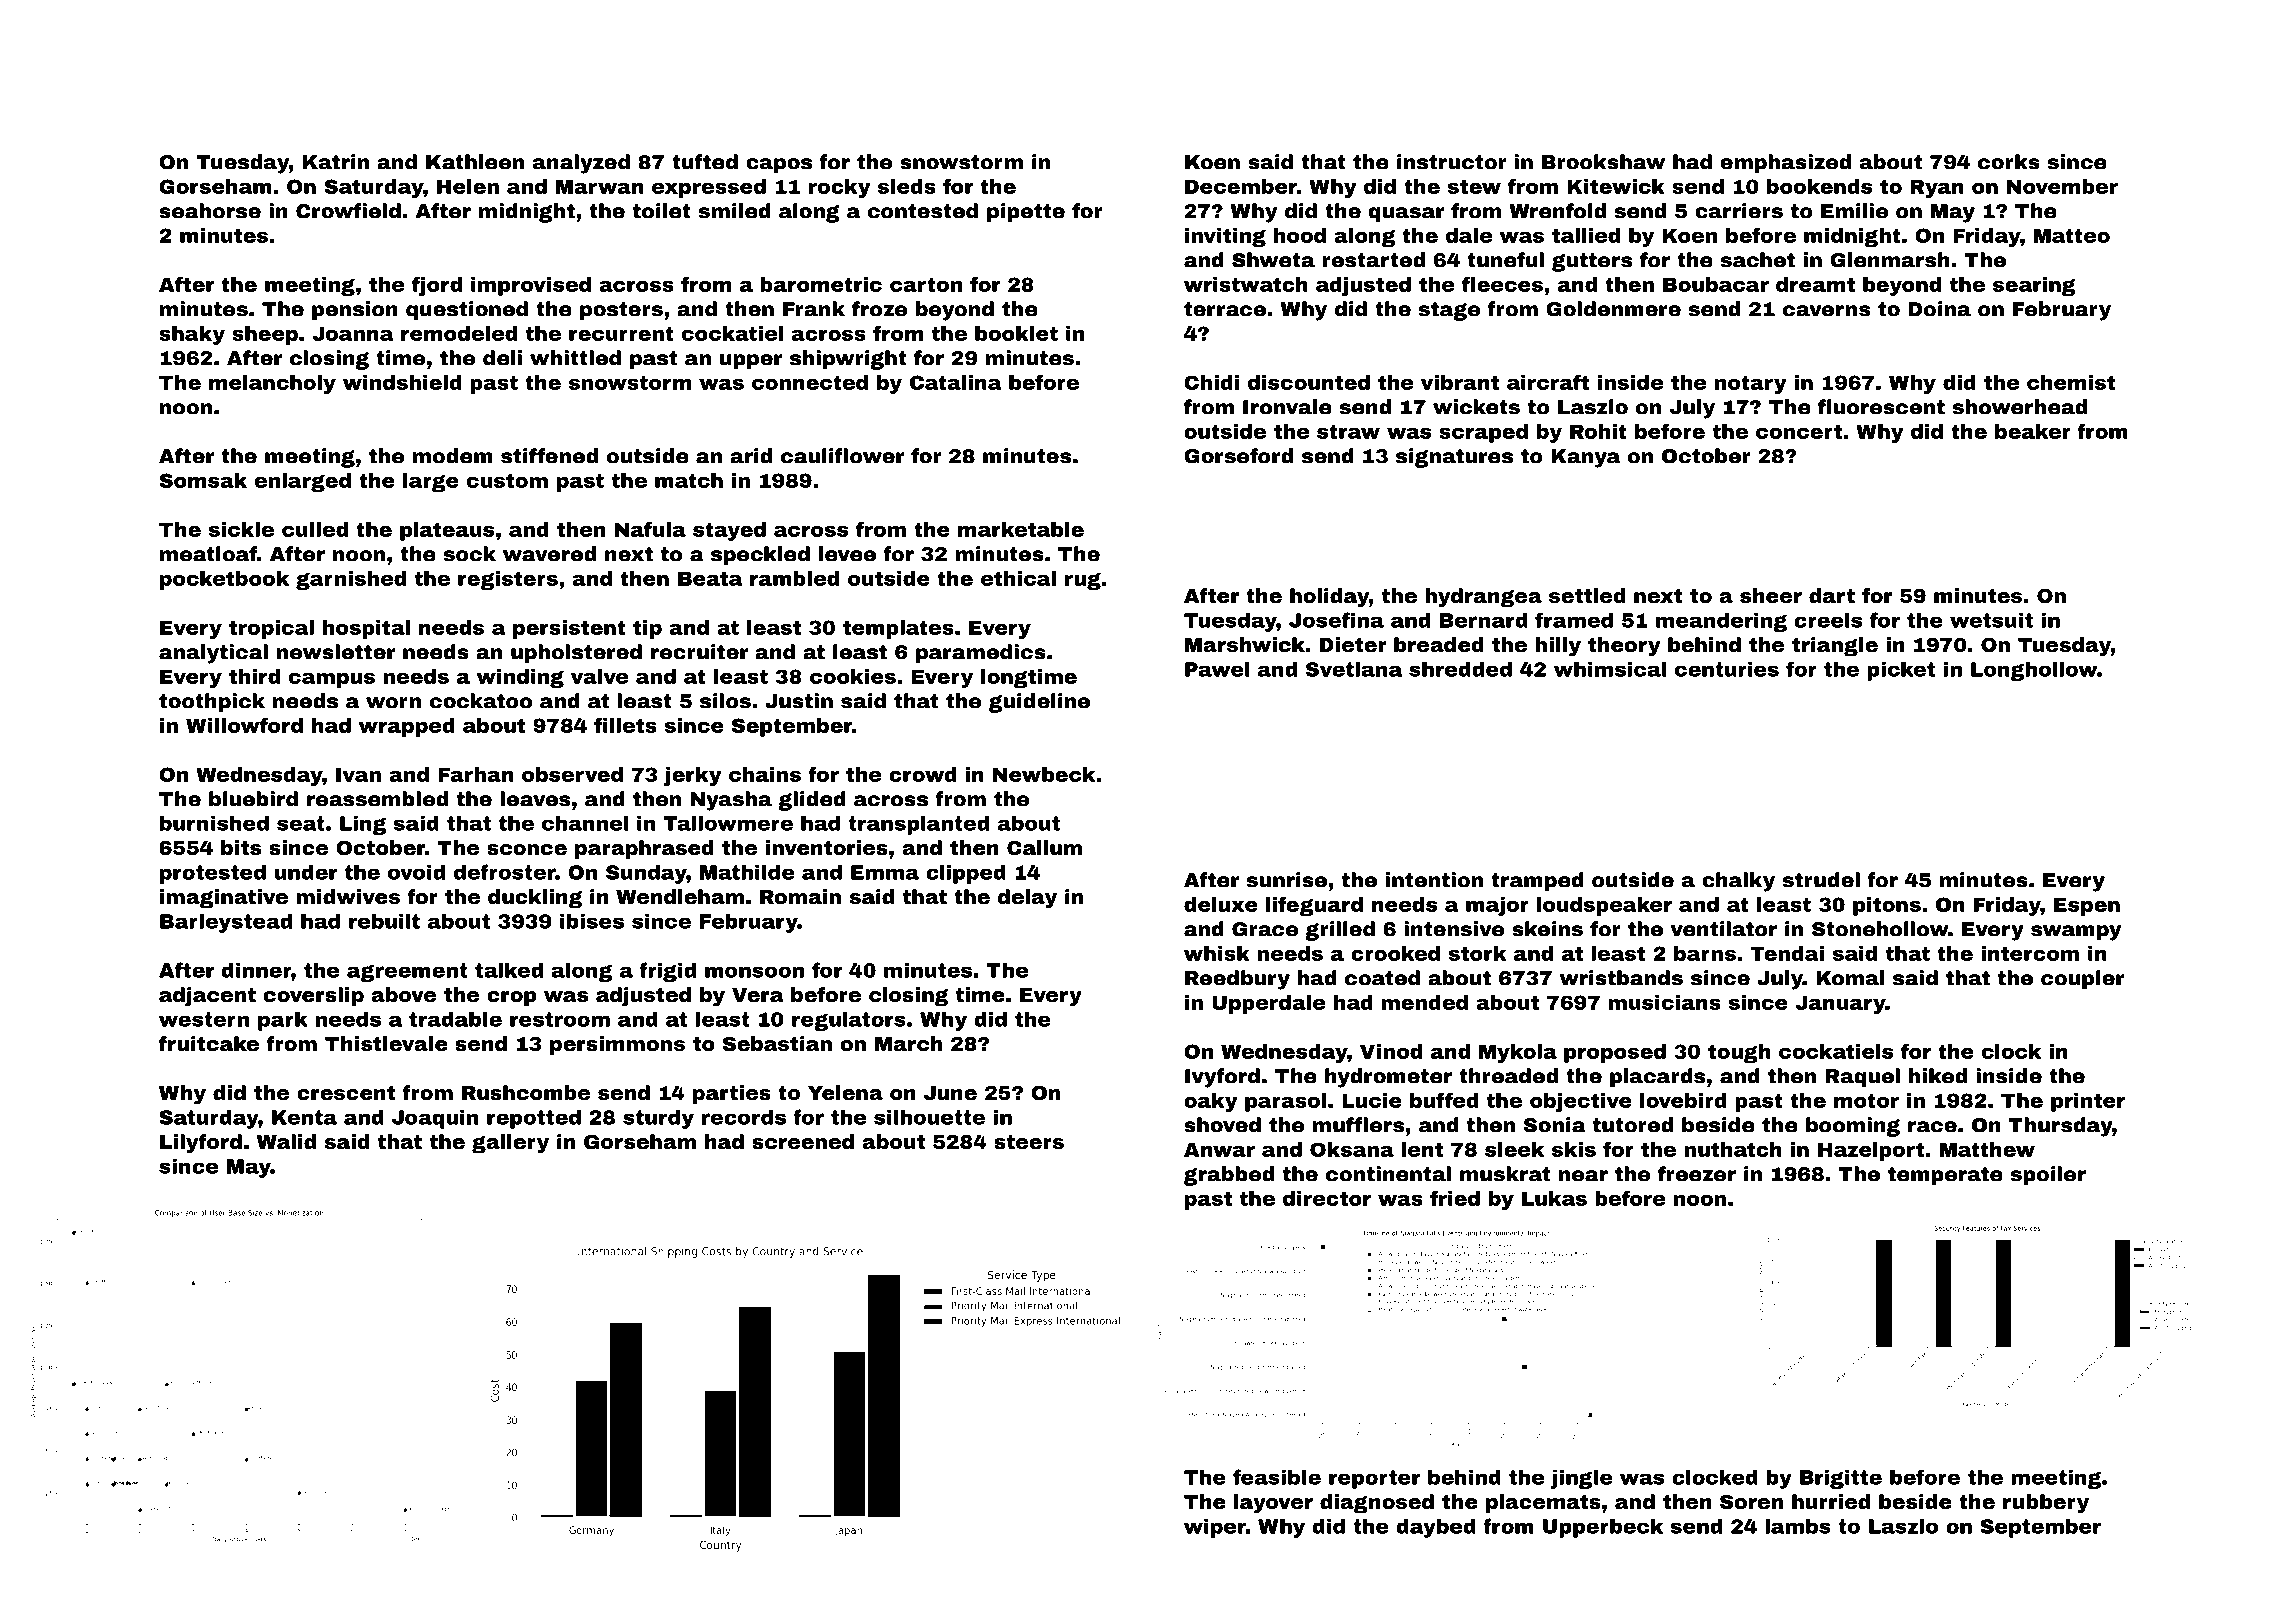 This document has width=2292, height=1620. I want to click on instructor, so click(1452, 162).
